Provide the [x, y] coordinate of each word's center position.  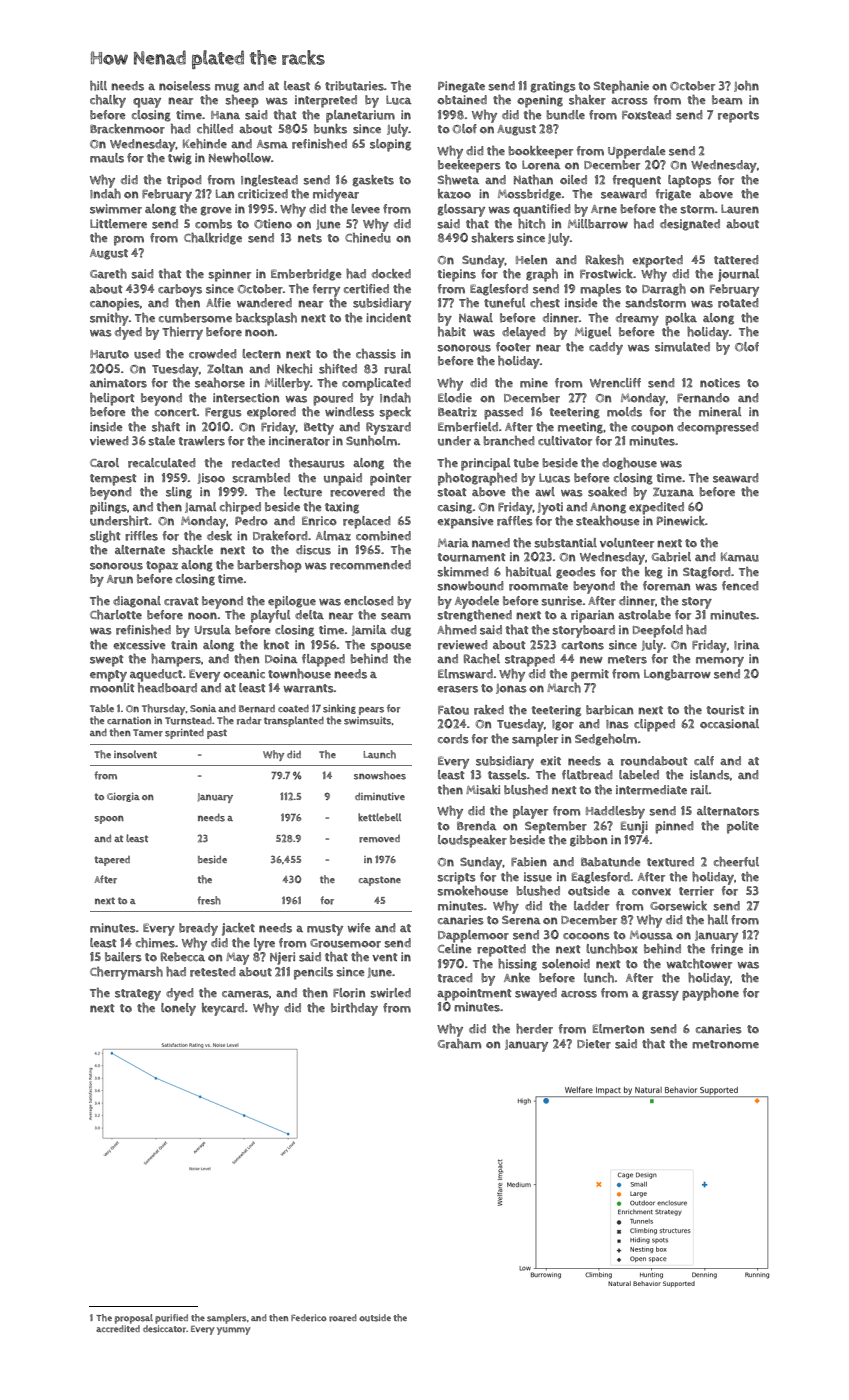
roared [343, 1318]
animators [118, 383]
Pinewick [681, 521]
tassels [507, 775]
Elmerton [618, 1029]
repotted [501, 950]
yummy [234, 1331]
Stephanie [621, 87]
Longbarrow [677, 675]
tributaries [354, 86]
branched [508, 441]
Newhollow [240, 158]
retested [212, 972]
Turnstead [188, 721]
